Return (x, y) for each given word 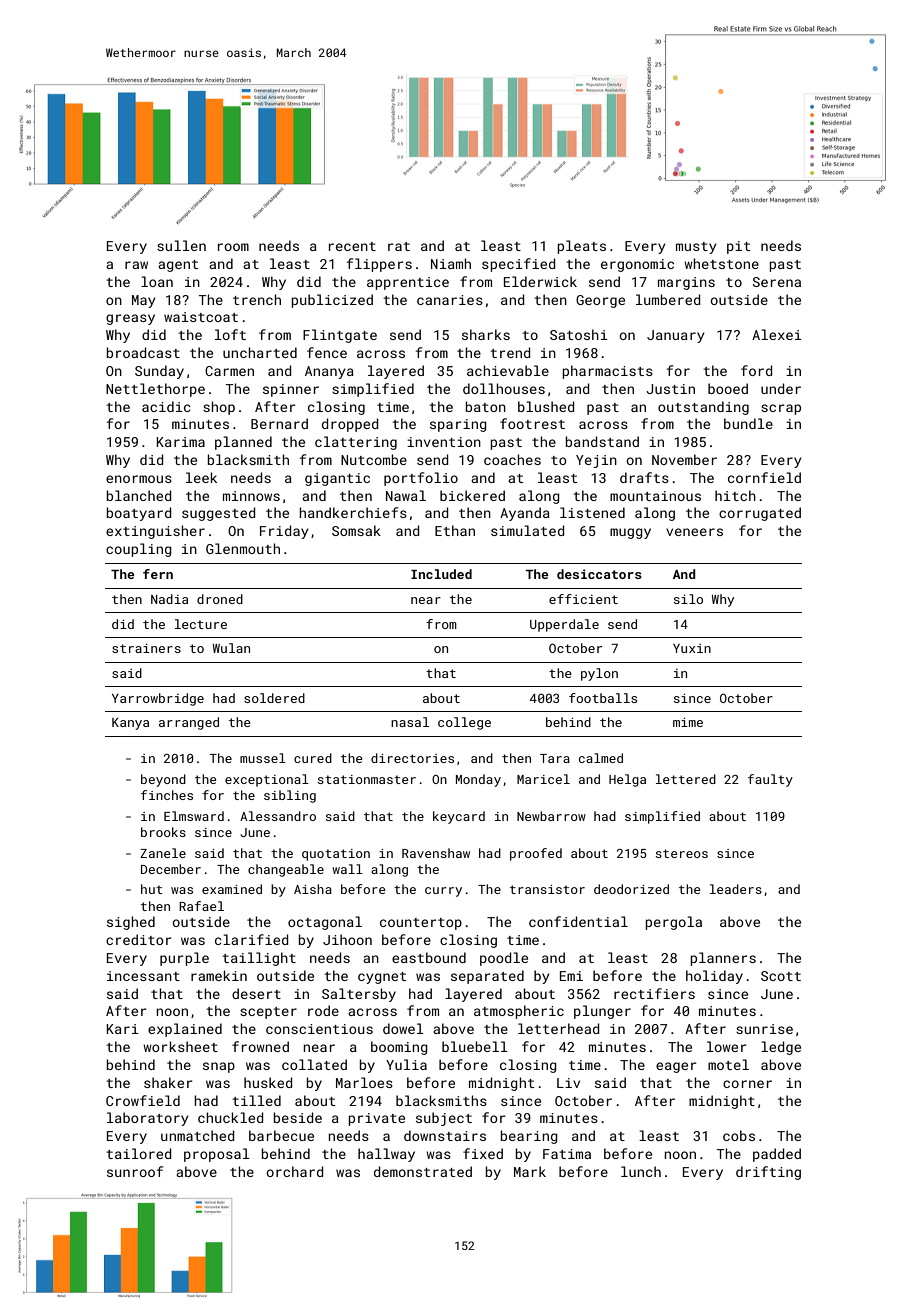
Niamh (451, 263)
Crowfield (143, 1100)
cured (313, 758)
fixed (483, 1153)
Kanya (130, 724)
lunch (641, 1171)
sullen (181, 245)
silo (688, 599)
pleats (581, 247)
